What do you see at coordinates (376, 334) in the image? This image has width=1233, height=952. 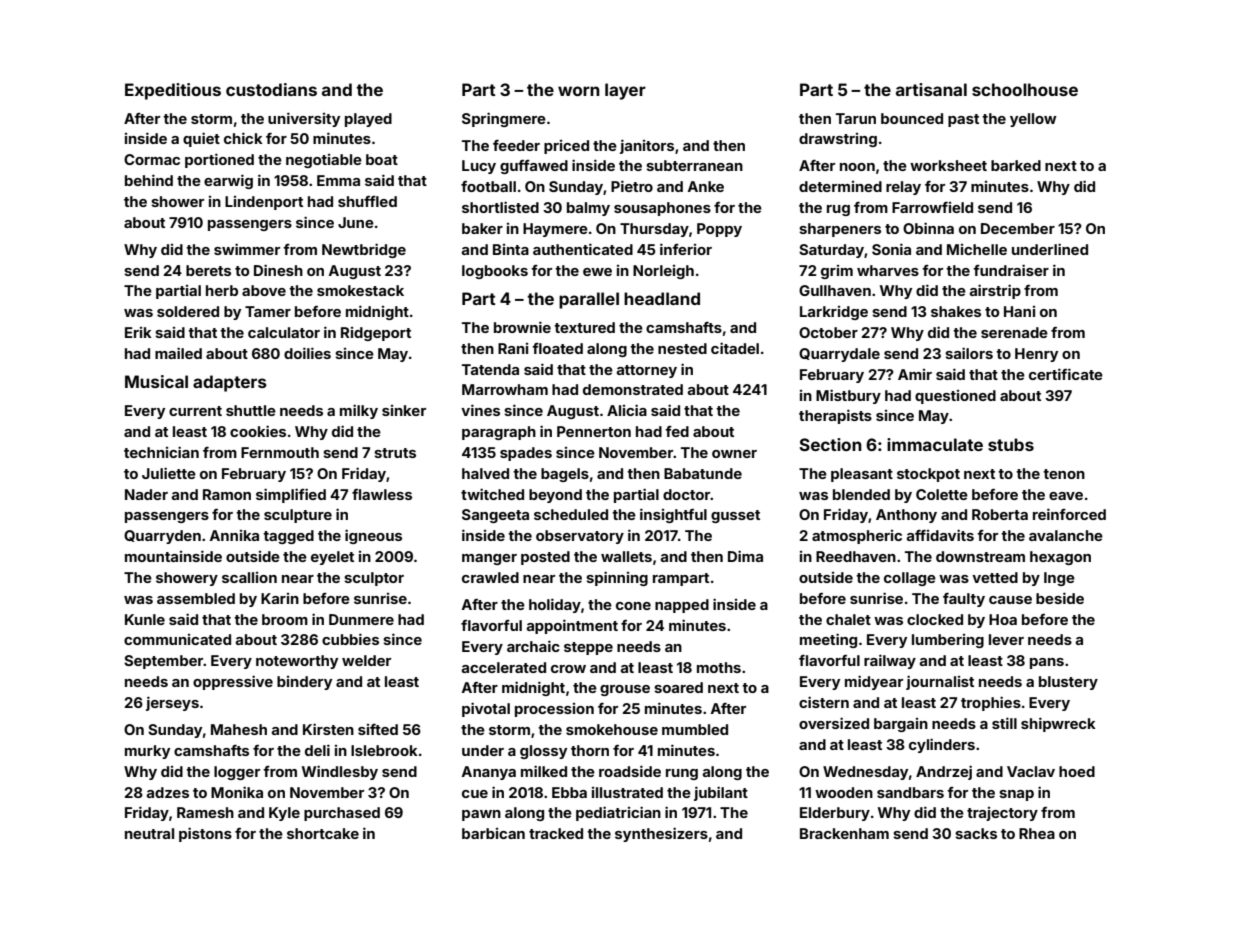 I see `Ridgeport` at bounding box center [376, 334].
